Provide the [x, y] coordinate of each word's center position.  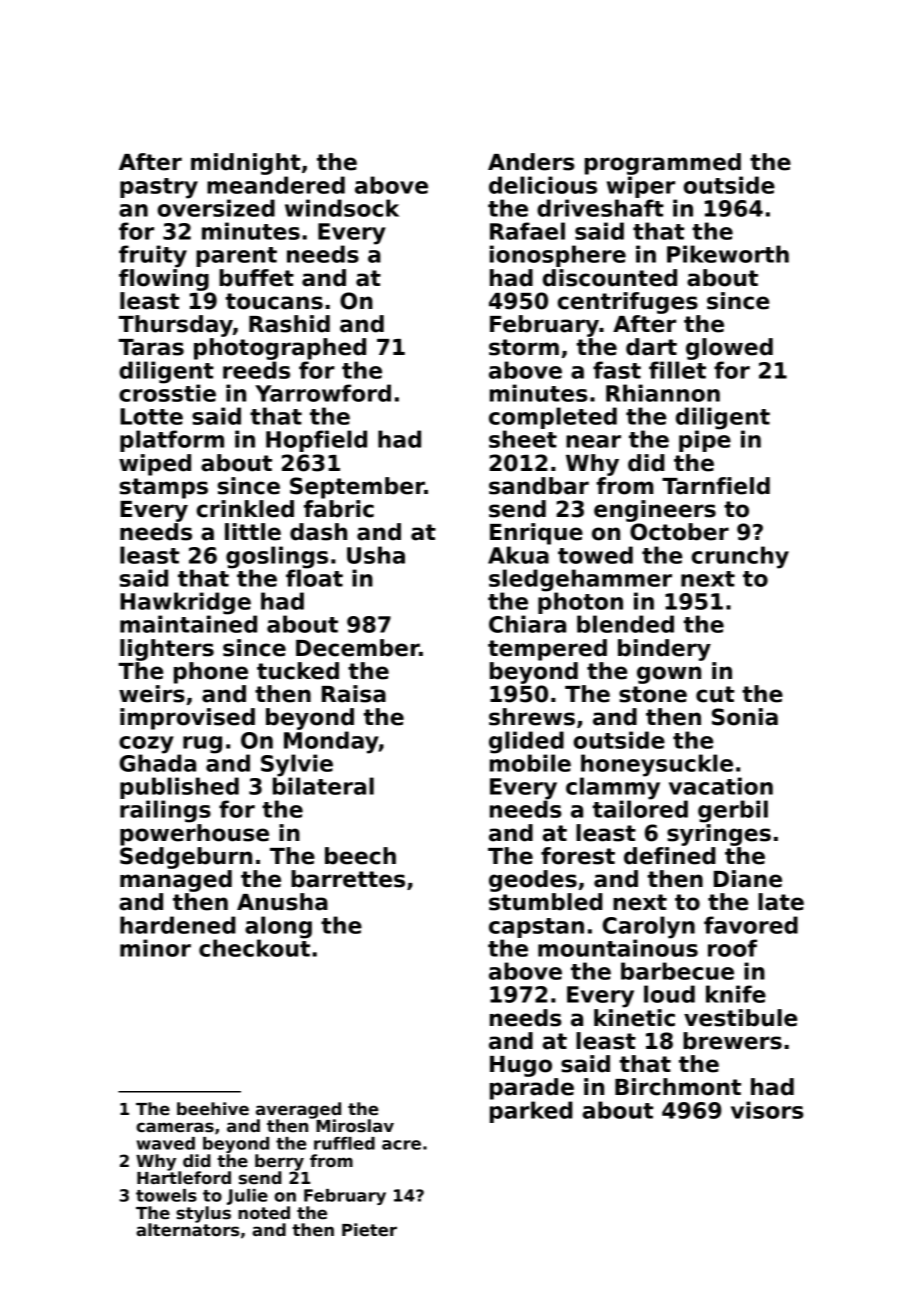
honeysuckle [657, 765]
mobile [530, 763]
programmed [663, 164]
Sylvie [297, 765]
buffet [256, 278]
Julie [247, 1197]
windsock [342, 208]
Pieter [369, 1230]
